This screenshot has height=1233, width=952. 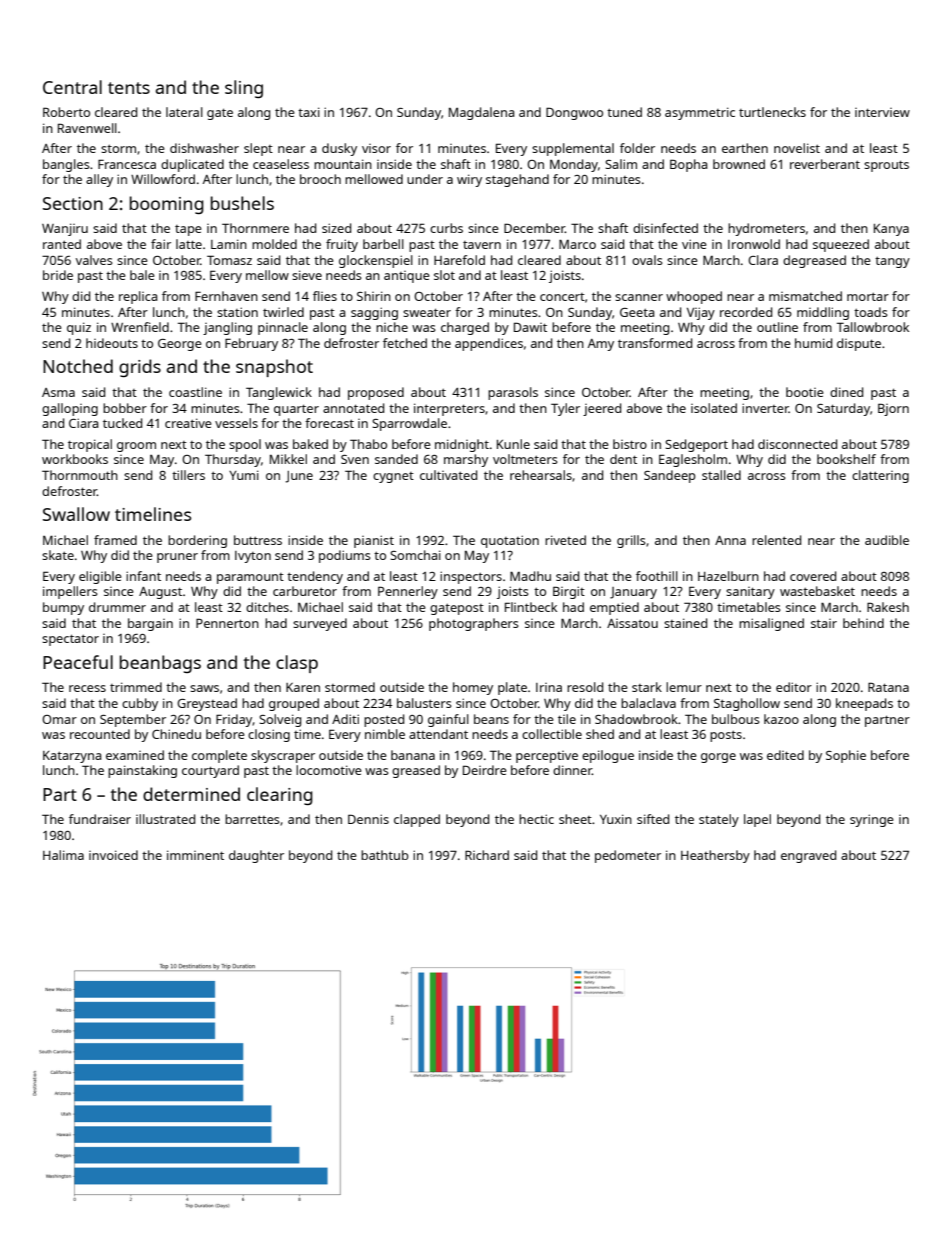 I want to click on hydrometers, so click(x=766, y=229).
